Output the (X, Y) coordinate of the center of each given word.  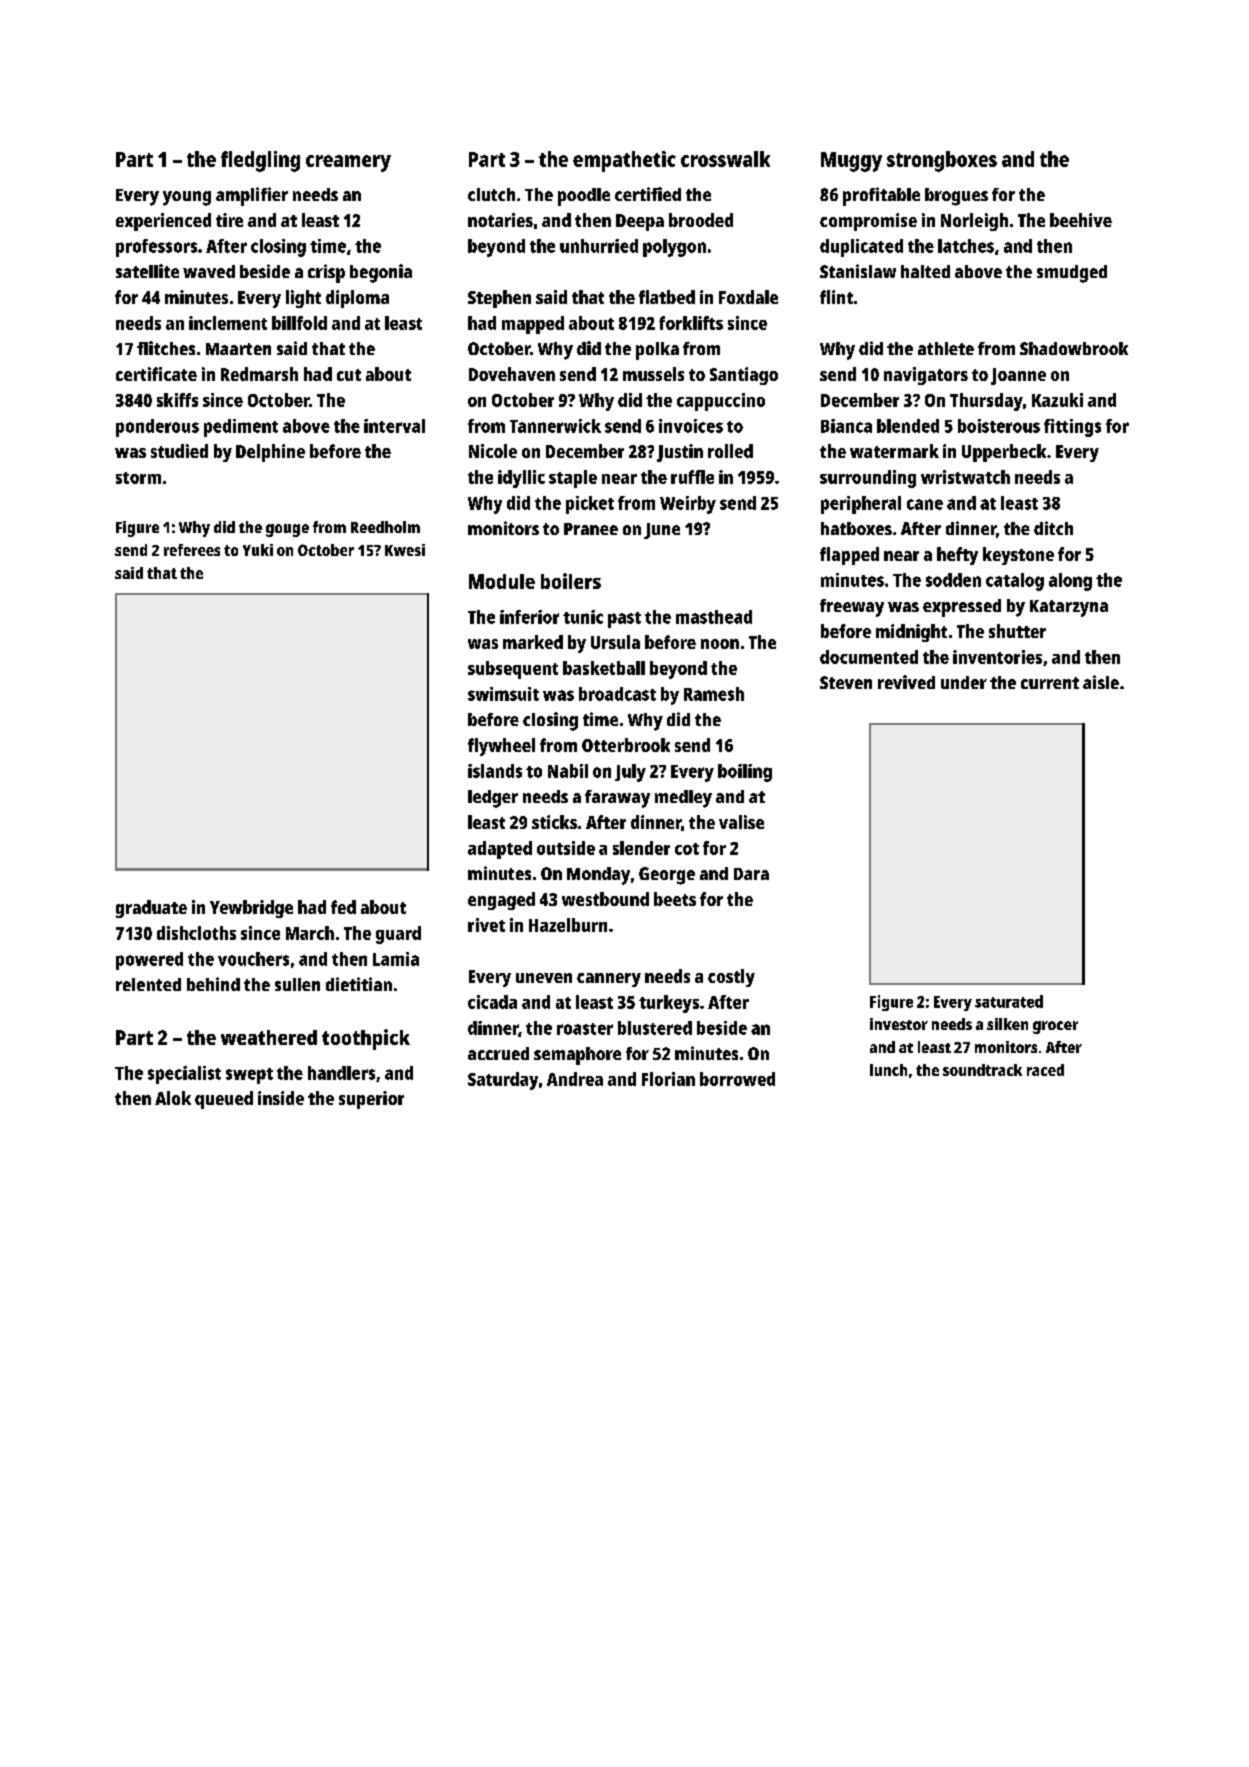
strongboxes (942, 161)
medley (683, 799)
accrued (498, 1053)
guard (398, 935)
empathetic (624, 161)
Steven (846, 682)
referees (192, 550)
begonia (381, 273)
